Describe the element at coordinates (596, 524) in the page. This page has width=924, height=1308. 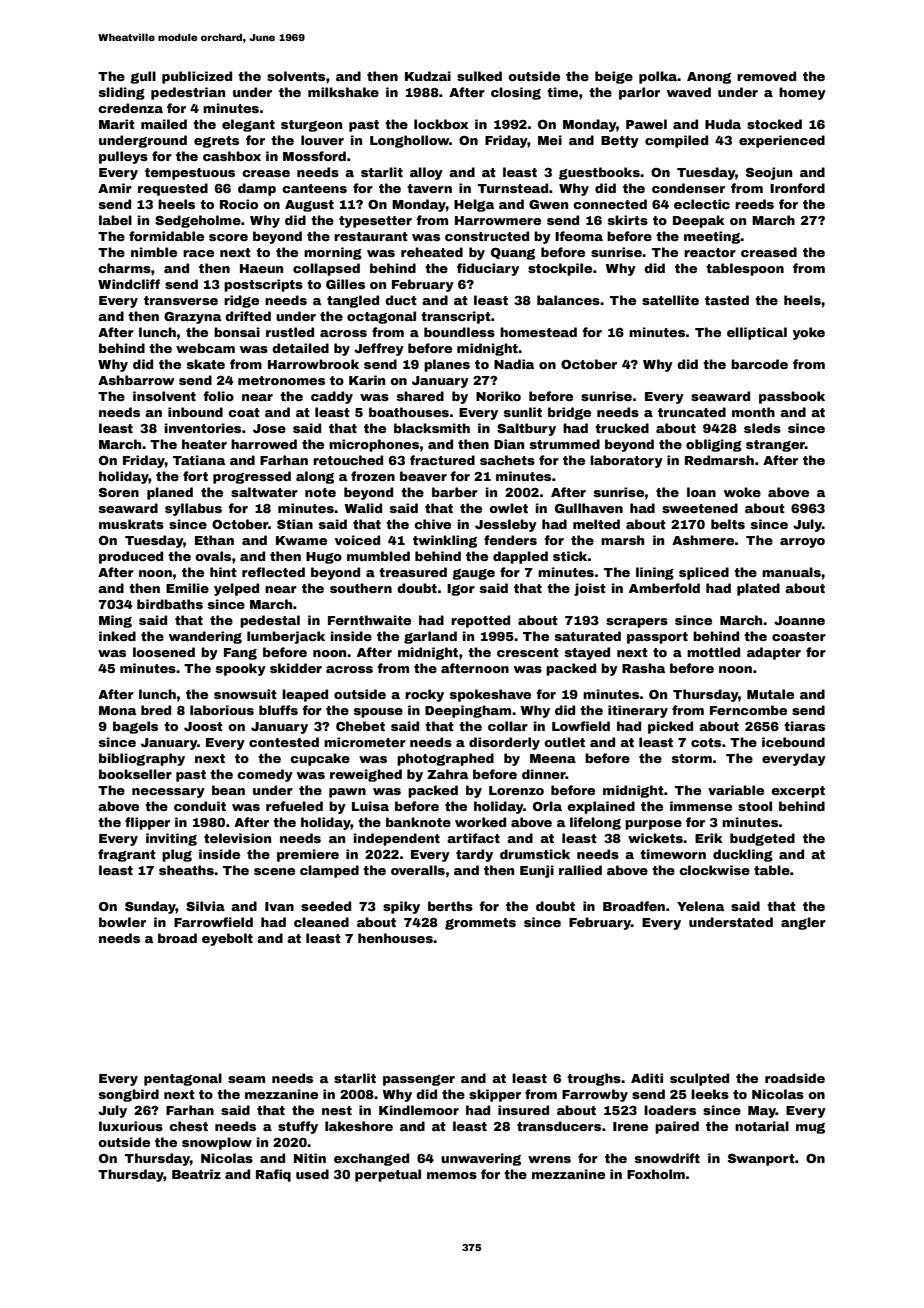
I see `melted` at that location.
